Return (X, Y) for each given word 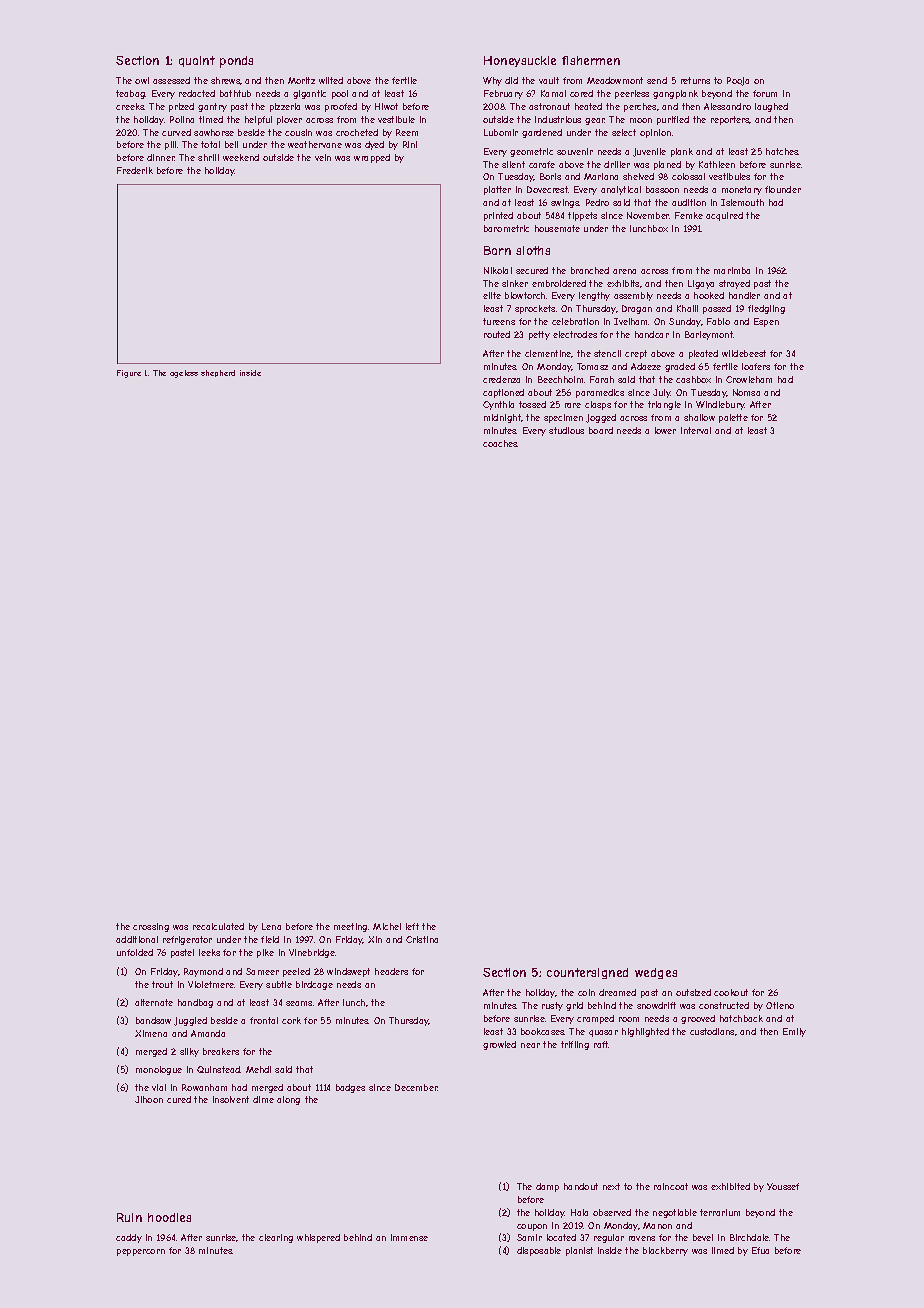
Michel (387, 926)
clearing (276, 1238)
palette (733, 418)
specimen (563, 418)
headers (391, 971)
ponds (236, 62)
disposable (539, 1251)
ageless (184, 374)
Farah (602, 379)
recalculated (218, 926)
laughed (771, 107)
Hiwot (386, 106)
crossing (151, 927)
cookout (731, 992)
